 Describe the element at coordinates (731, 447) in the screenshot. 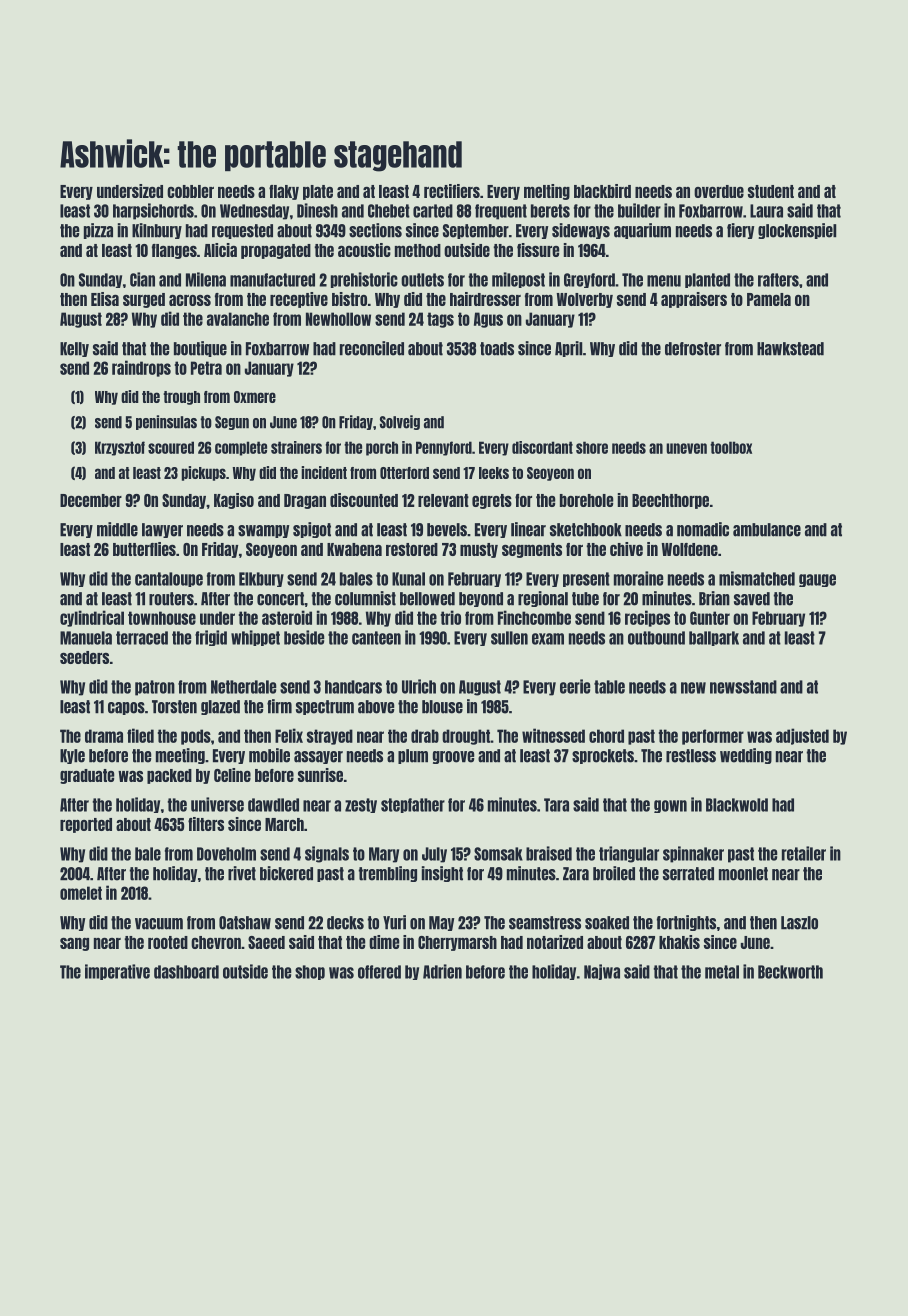

I see `toolbox` at that location.
